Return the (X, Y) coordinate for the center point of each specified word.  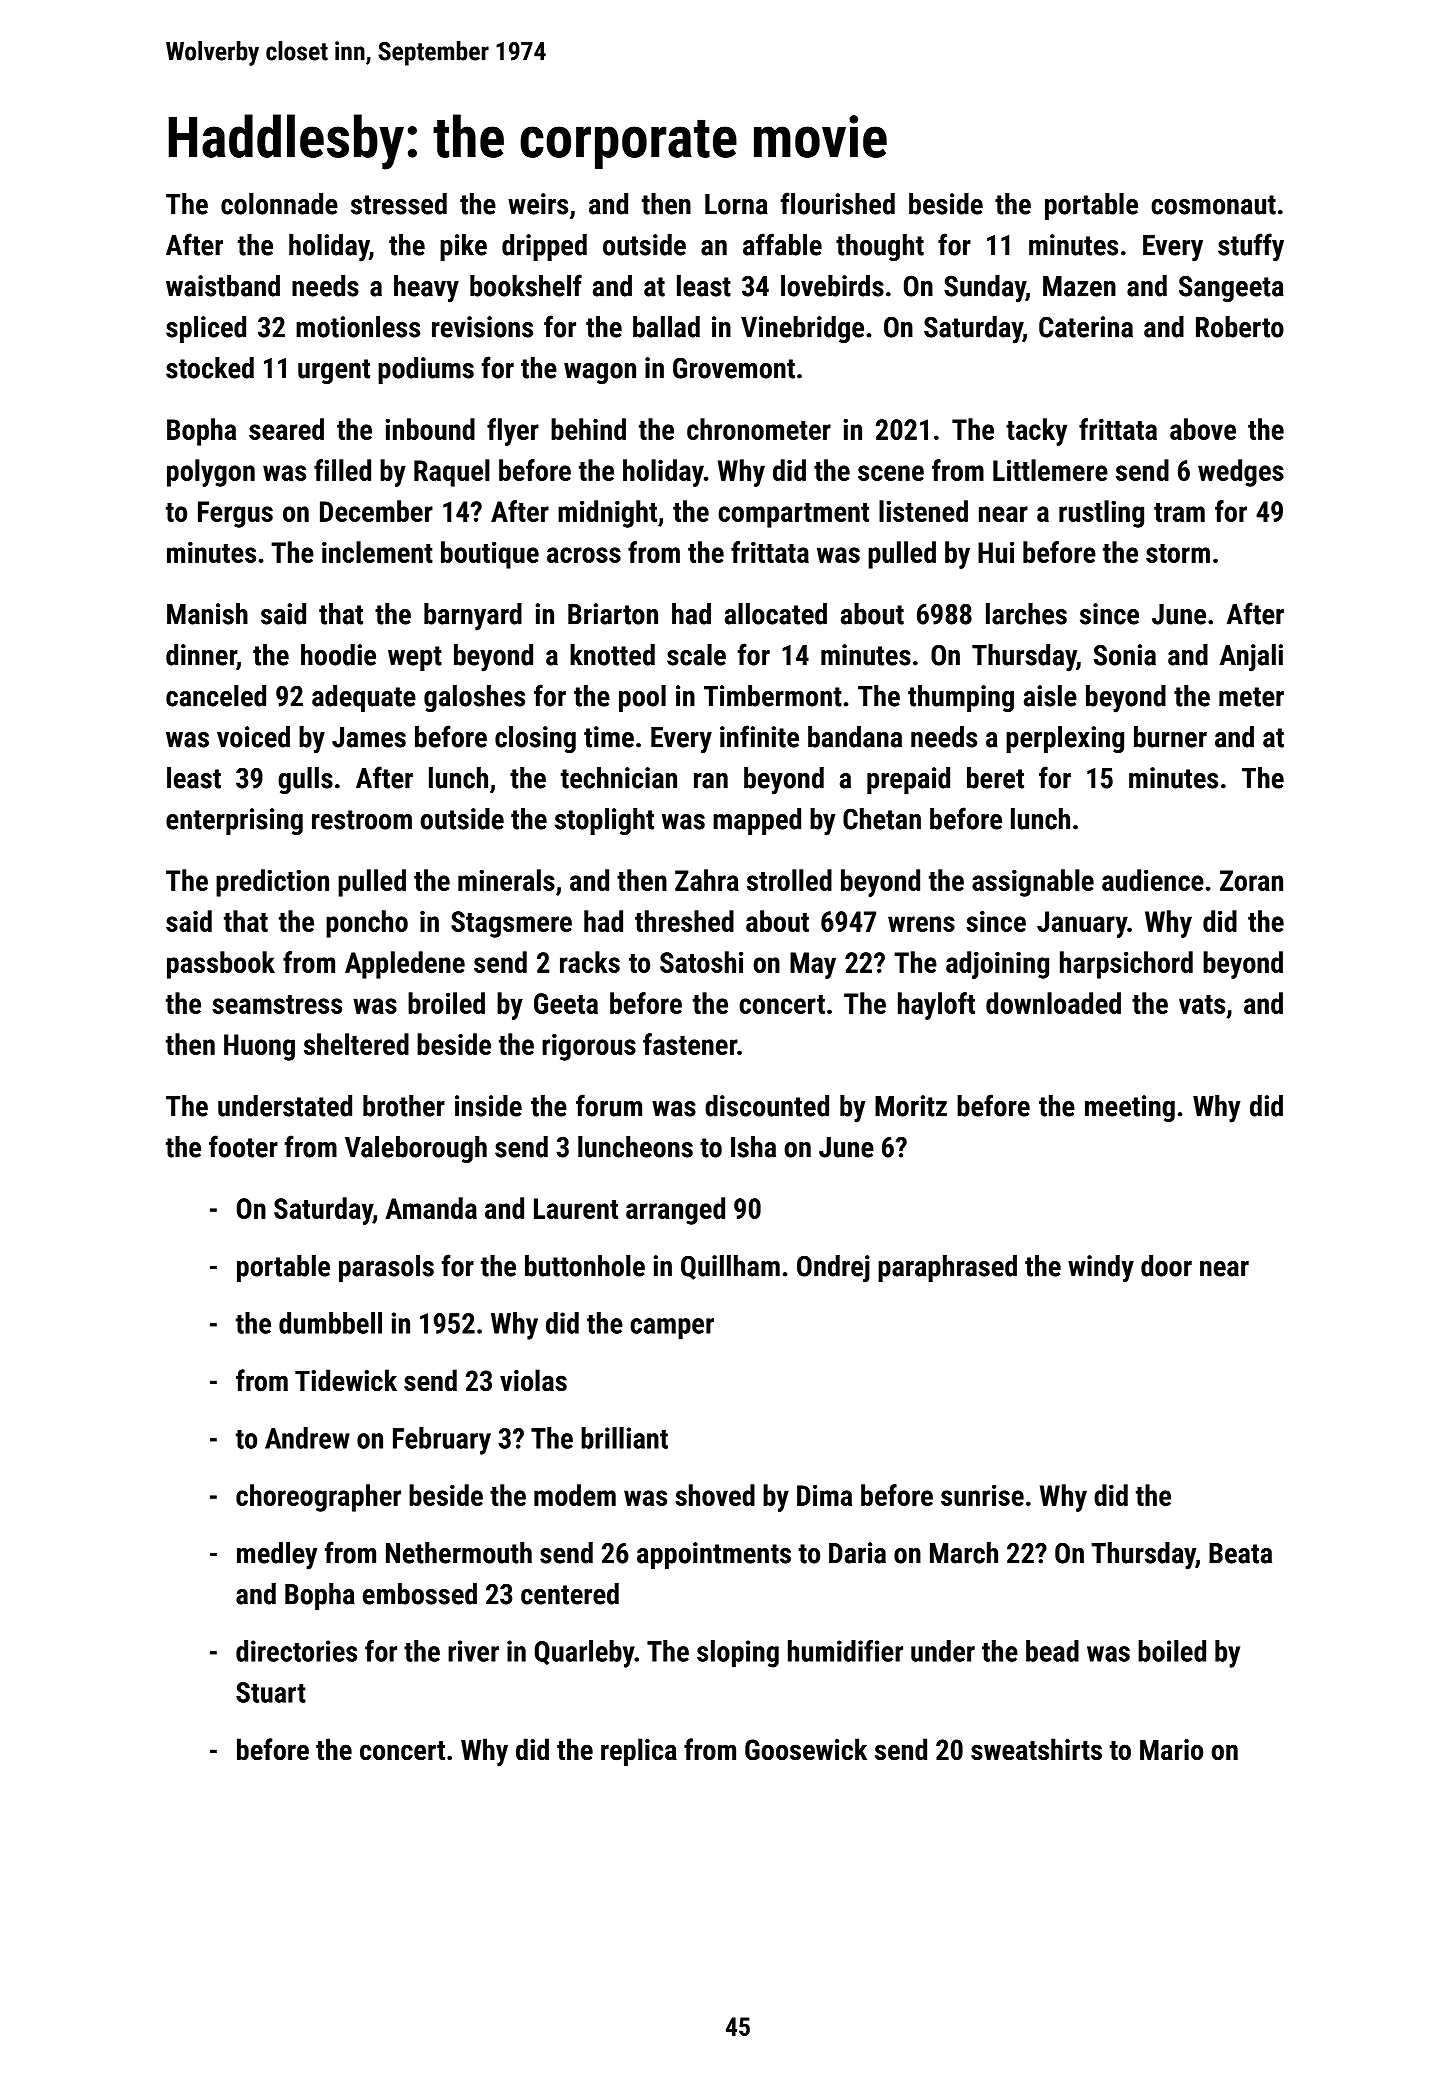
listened (923, 511)
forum (609, 1105)
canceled (216, 696)
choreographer (318, 1498)
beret (995, 778)
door (1166, 1266)
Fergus (235, 514)
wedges (1241, 473)
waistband (223, 286)
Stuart (271, 1692)
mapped (757, 821)
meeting (1130, 1108)
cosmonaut (1213, 205)
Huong (259, 1047)
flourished (838, 203)
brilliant (624, 1438)
